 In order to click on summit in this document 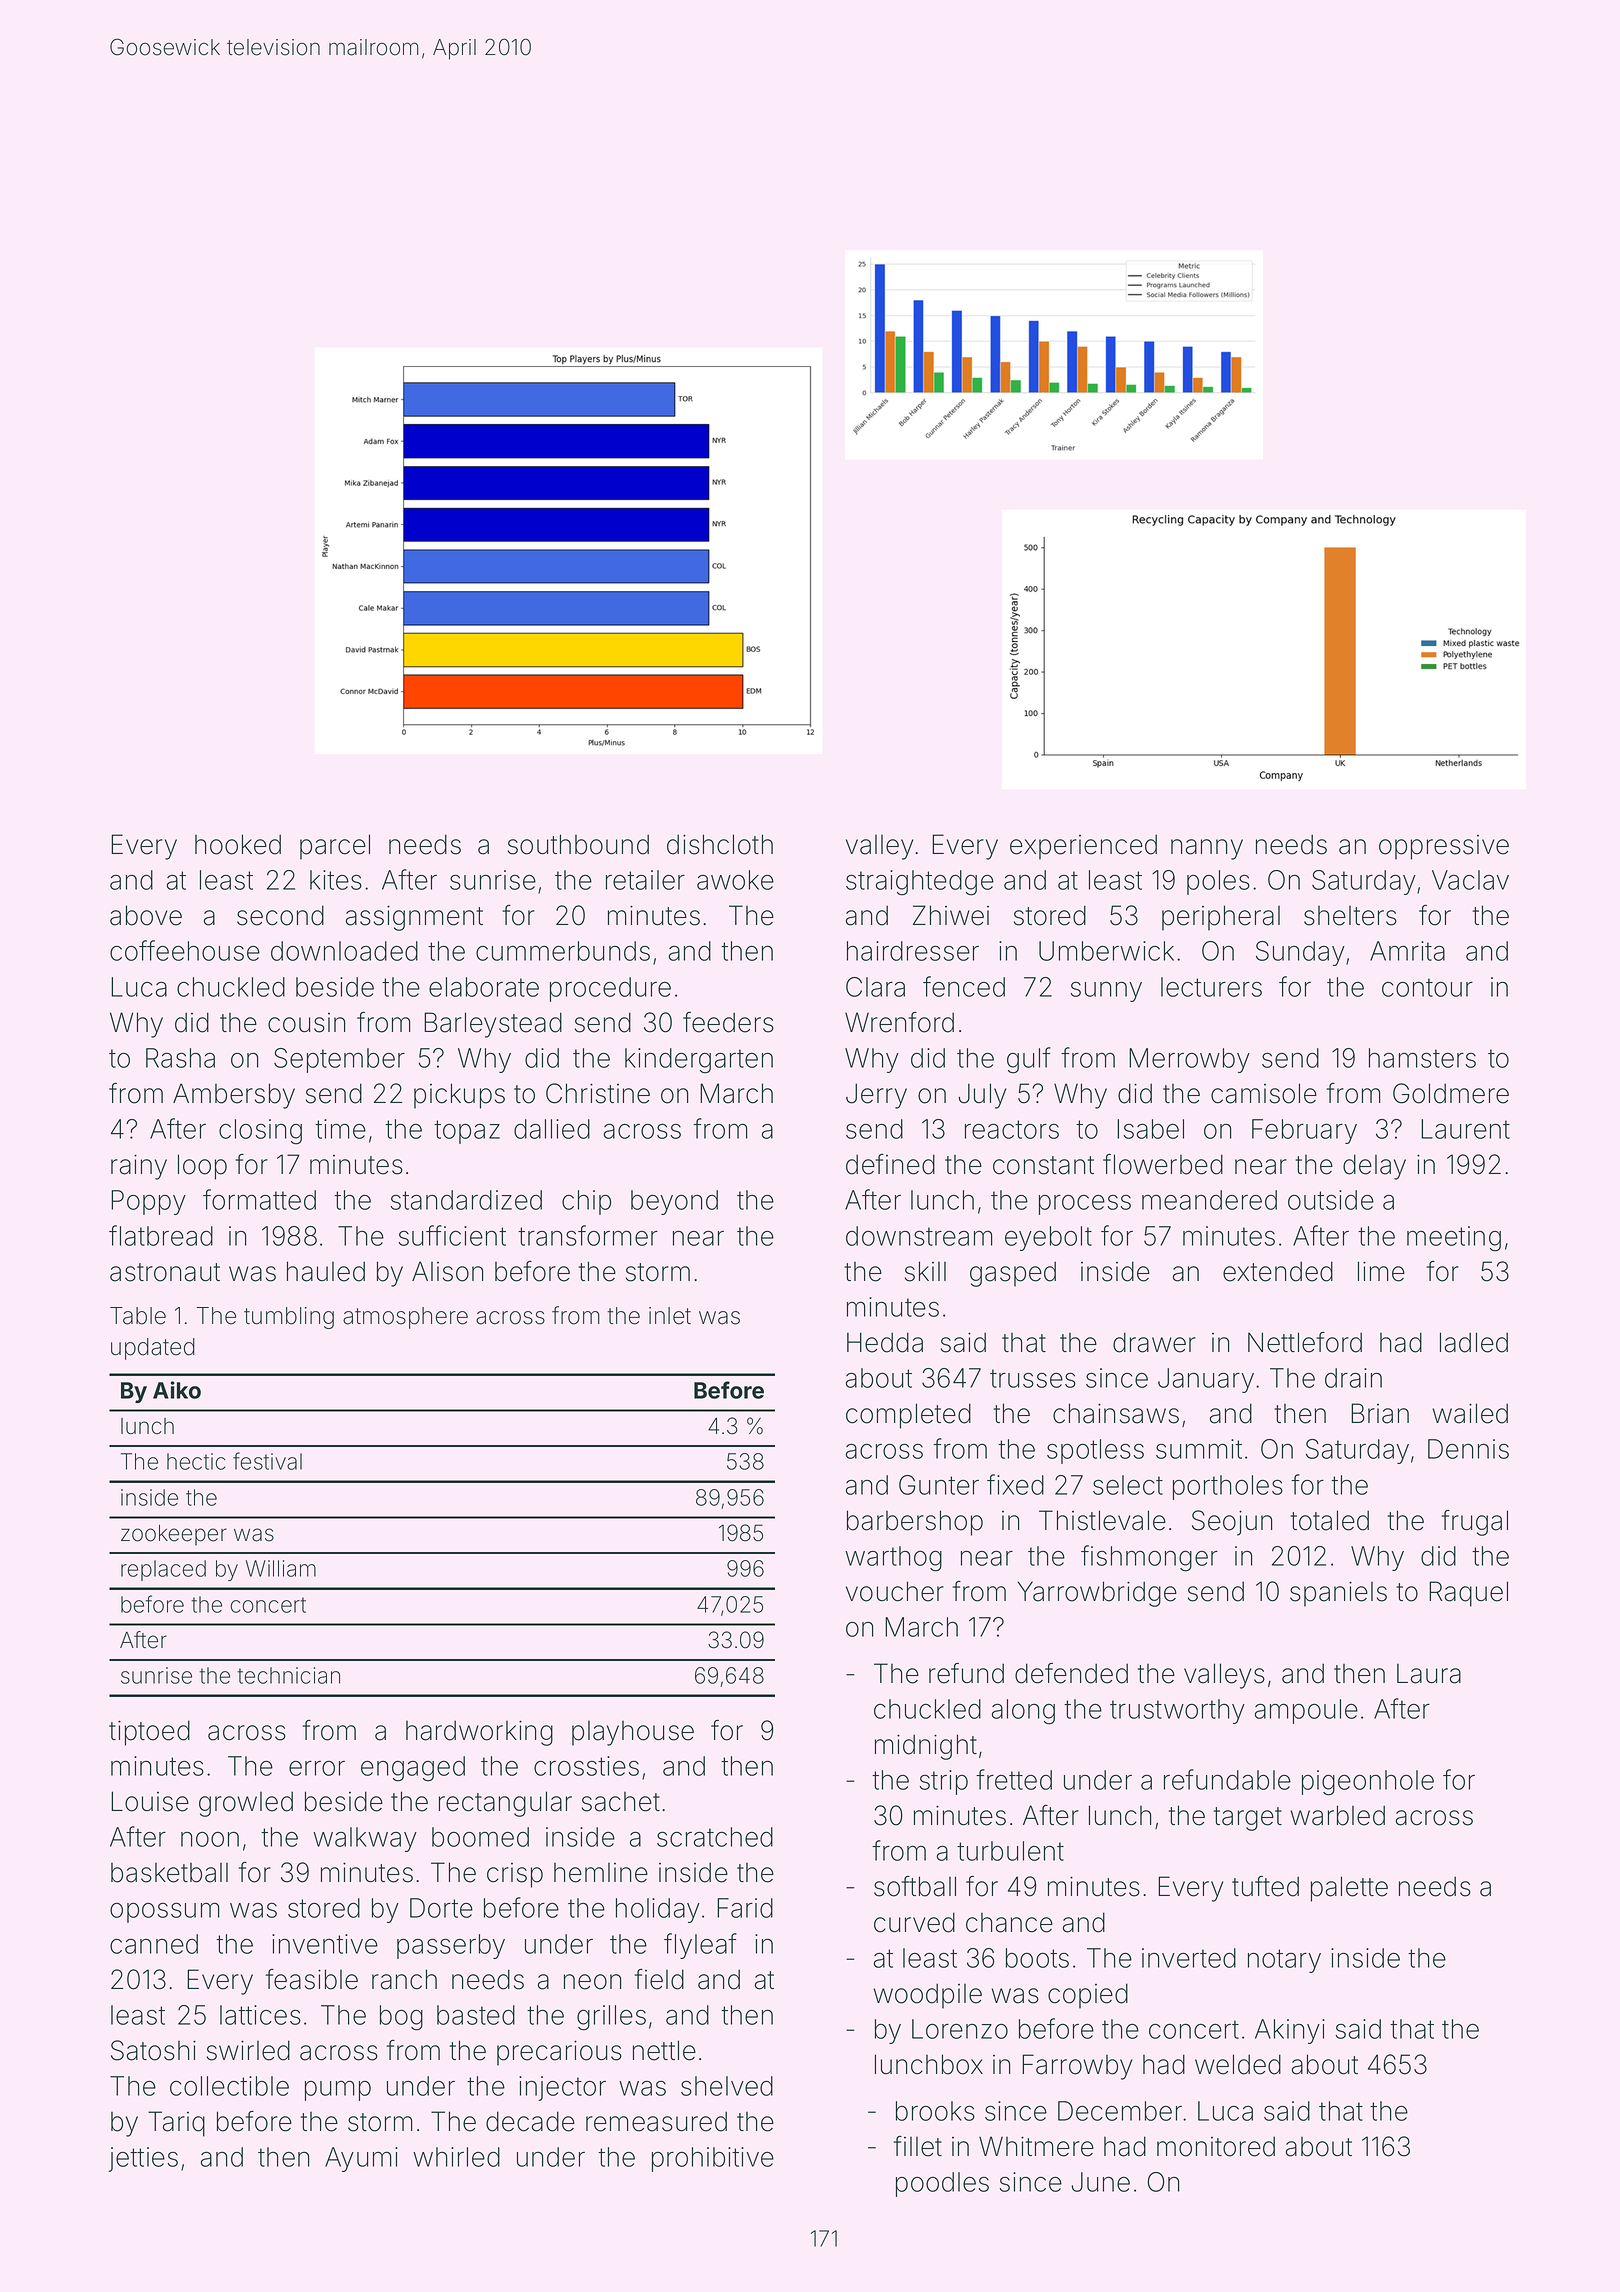, I will do `click(1199, 1449)`.
